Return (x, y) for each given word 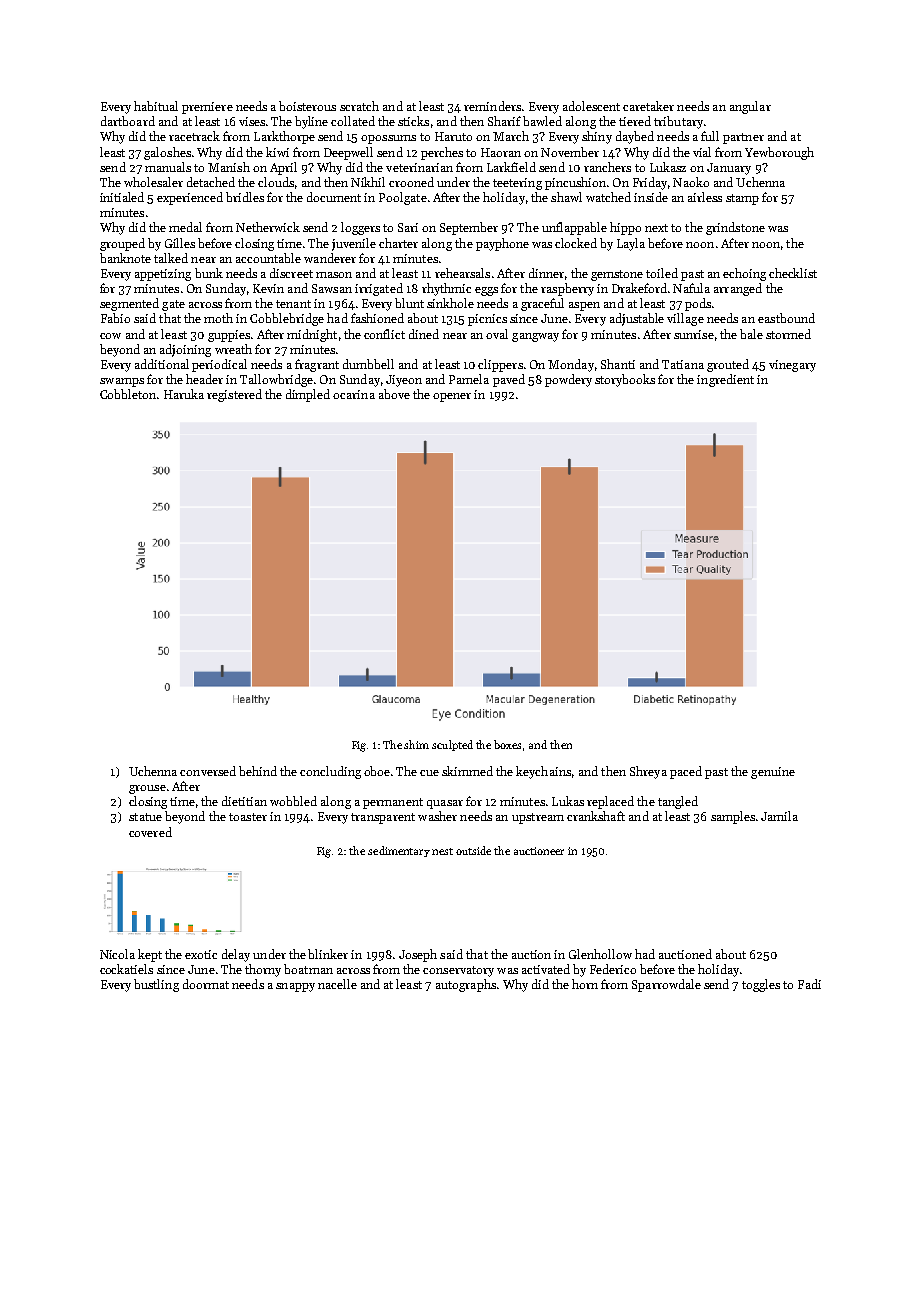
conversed (208, 771)
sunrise (694, 334)
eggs (486, 291)
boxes (507, 744)
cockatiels (126, 969)
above (394, 394)
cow (110, 336)
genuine (773, 773)
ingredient (725, 380)
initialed (122, 197)
